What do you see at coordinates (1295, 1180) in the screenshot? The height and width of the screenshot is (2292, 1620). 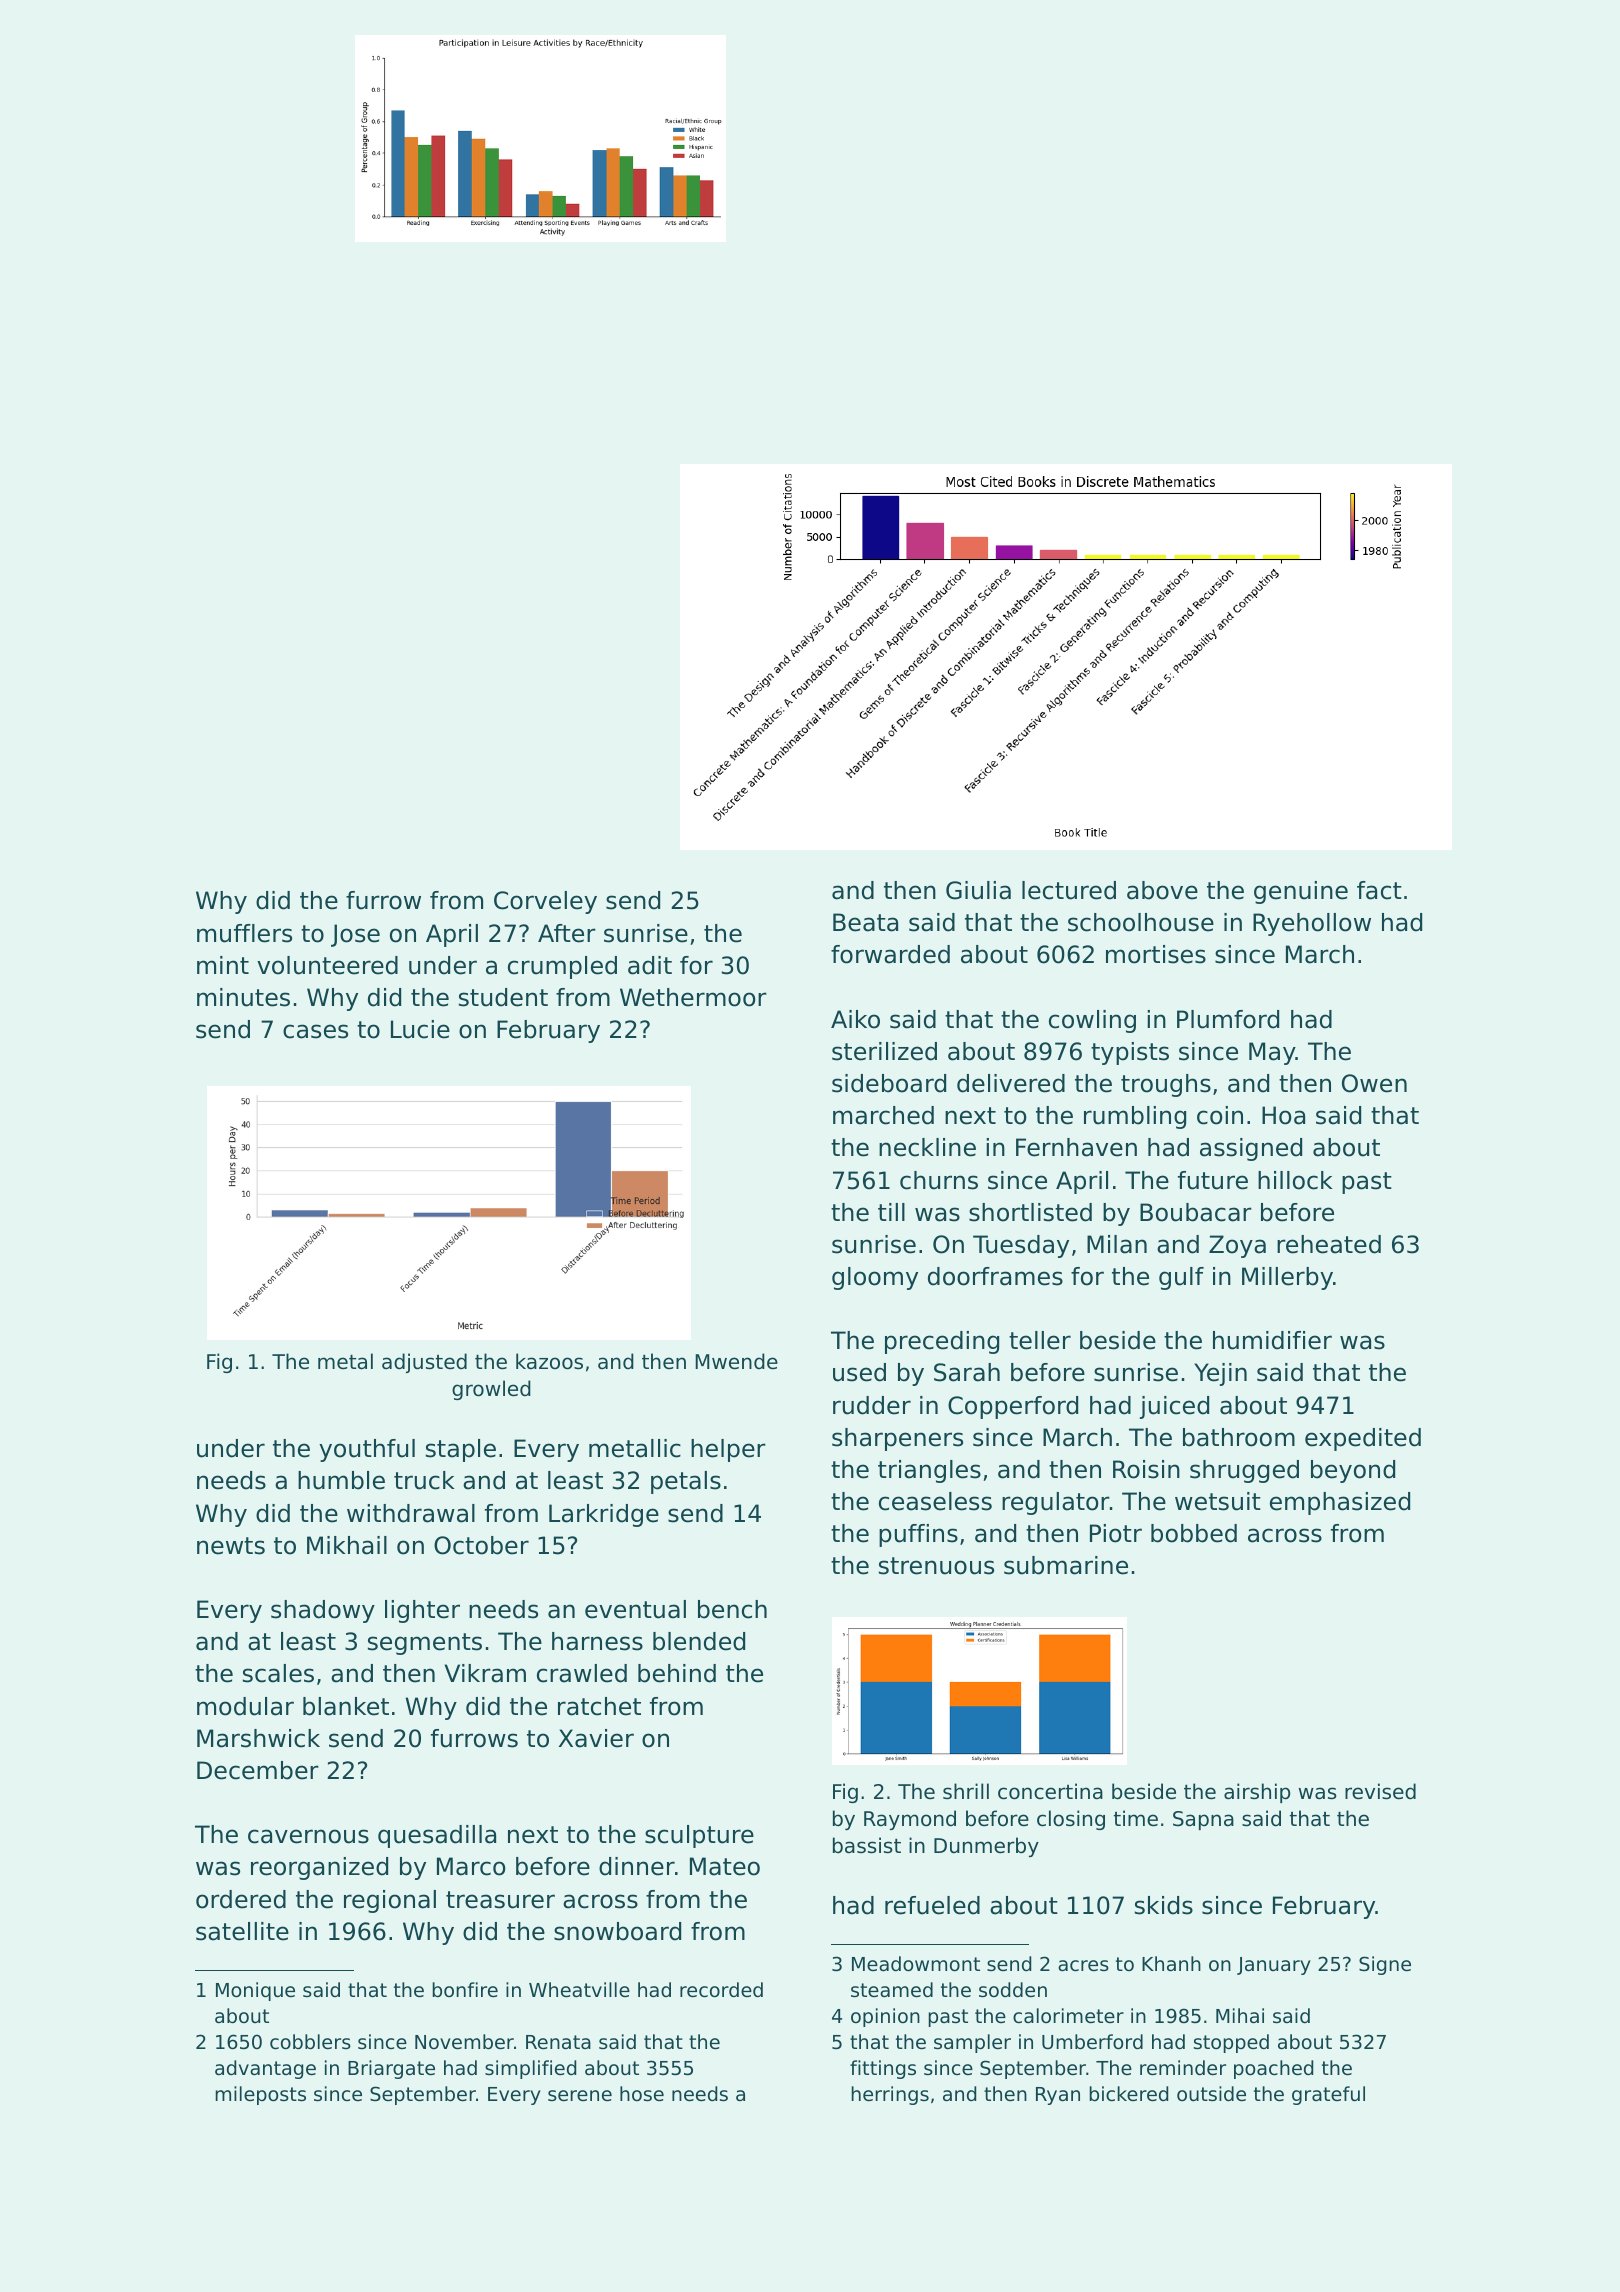 I see `hillock` at bounding box center [1295, 1180].
